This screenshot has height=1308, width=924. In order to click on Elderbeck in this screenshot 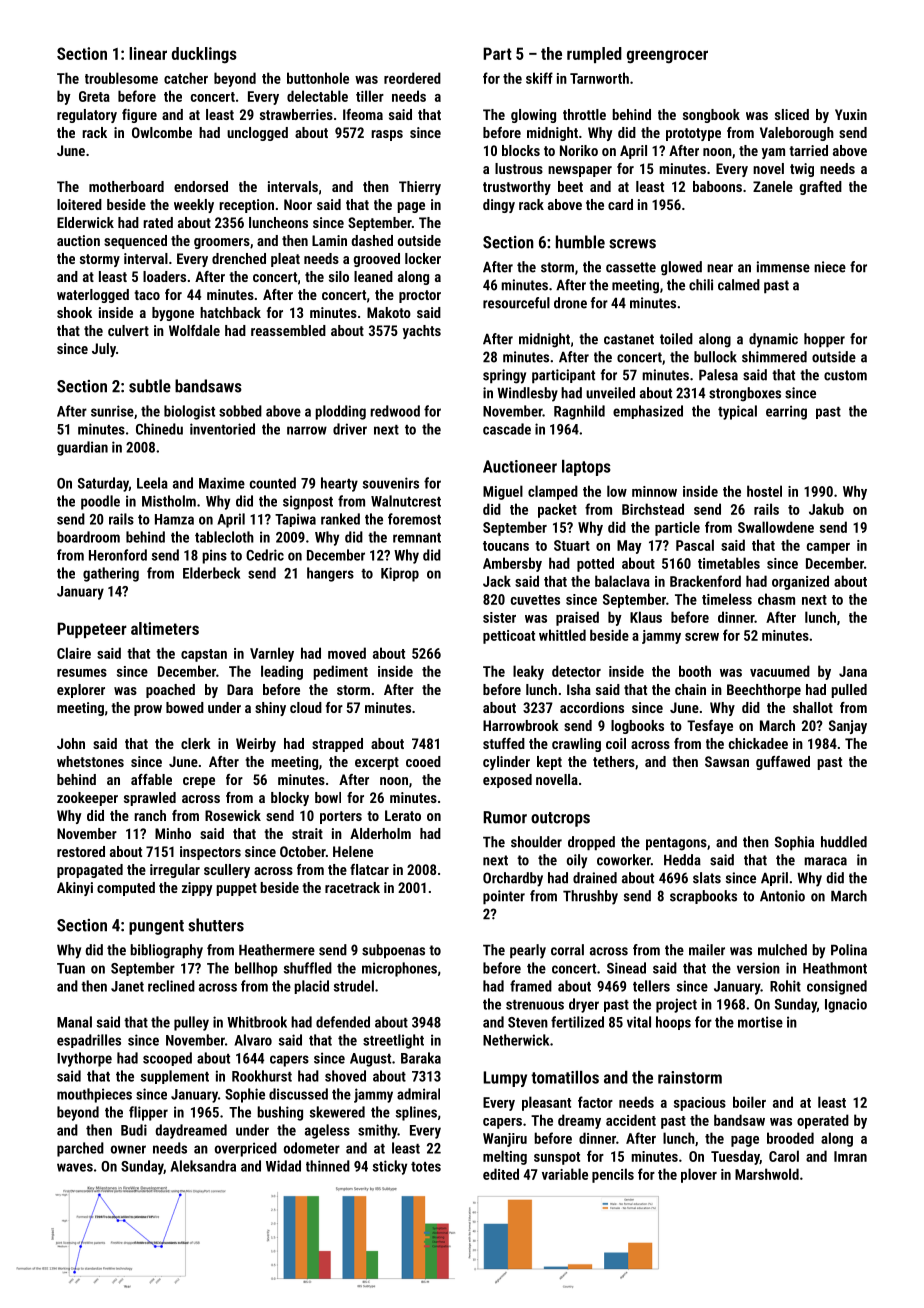, I will do `click(211, 573)`.
